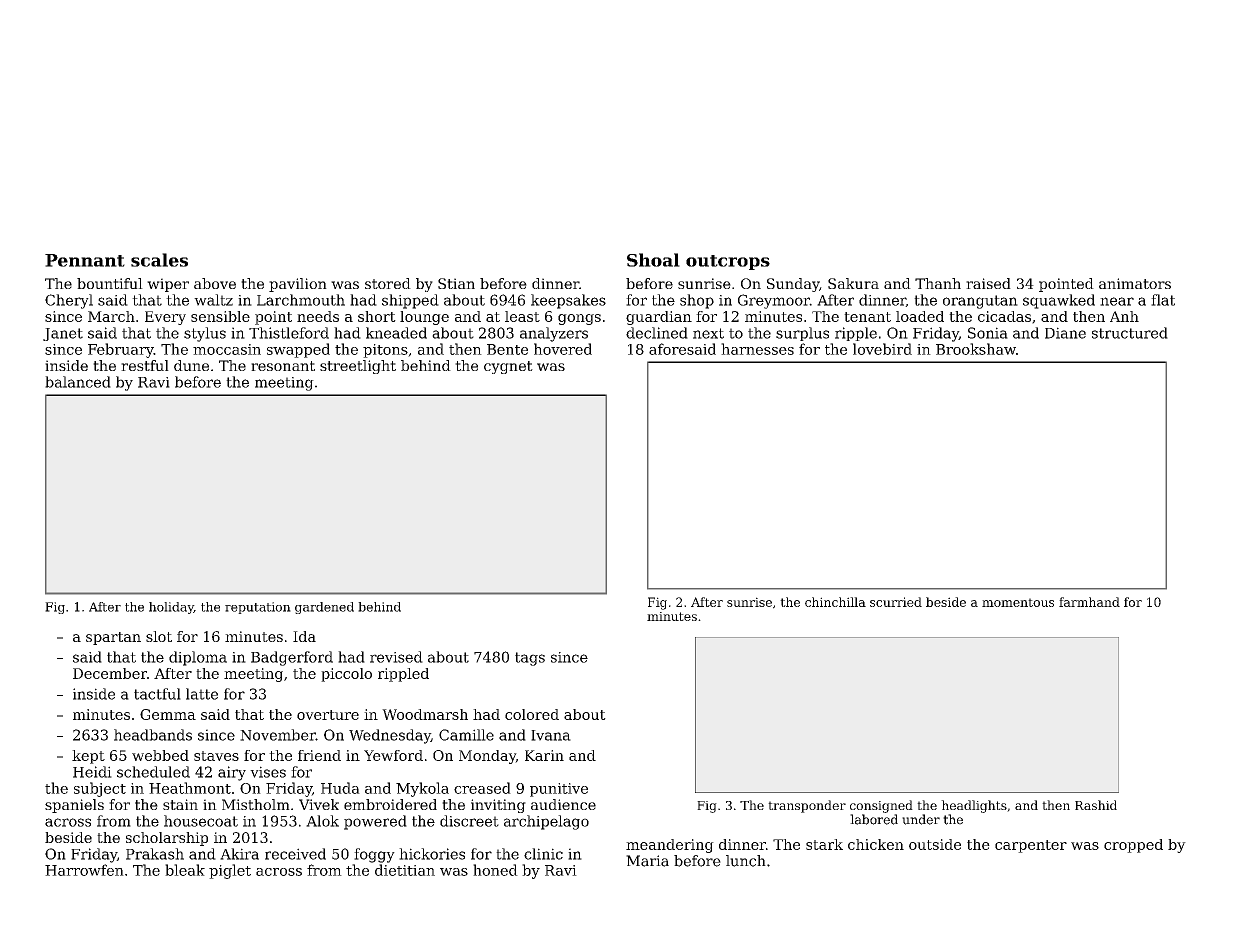  Describe the element at coordinates (227, 349) in the screenshot. I see `moccasin` at that location.
